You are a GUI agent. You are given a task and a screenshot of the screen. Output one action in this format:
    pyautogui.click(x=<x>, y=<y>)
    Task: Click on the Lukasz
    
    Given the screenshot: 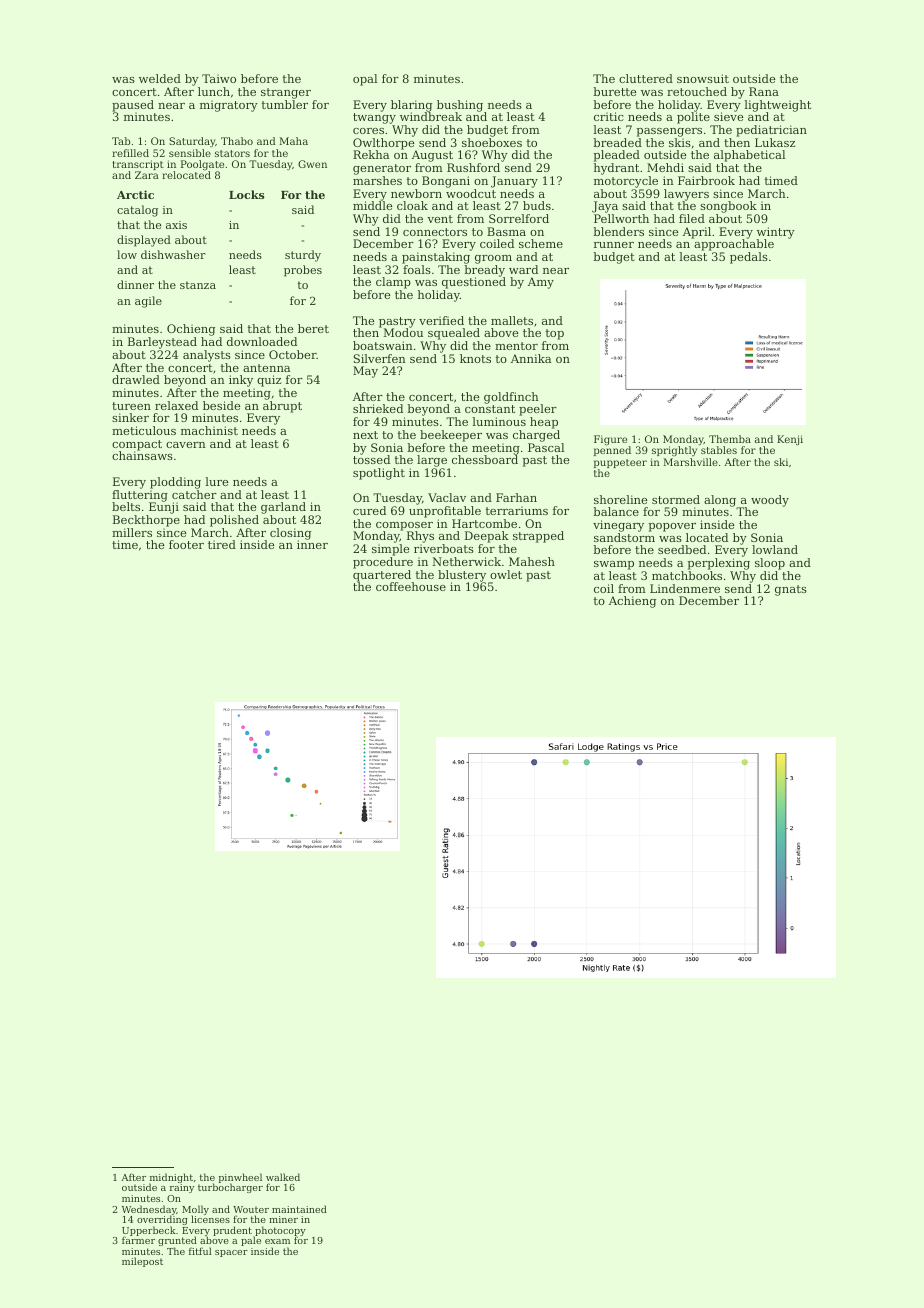 What is the action you would take?
    pyautogui.click(x=775, y=142)
